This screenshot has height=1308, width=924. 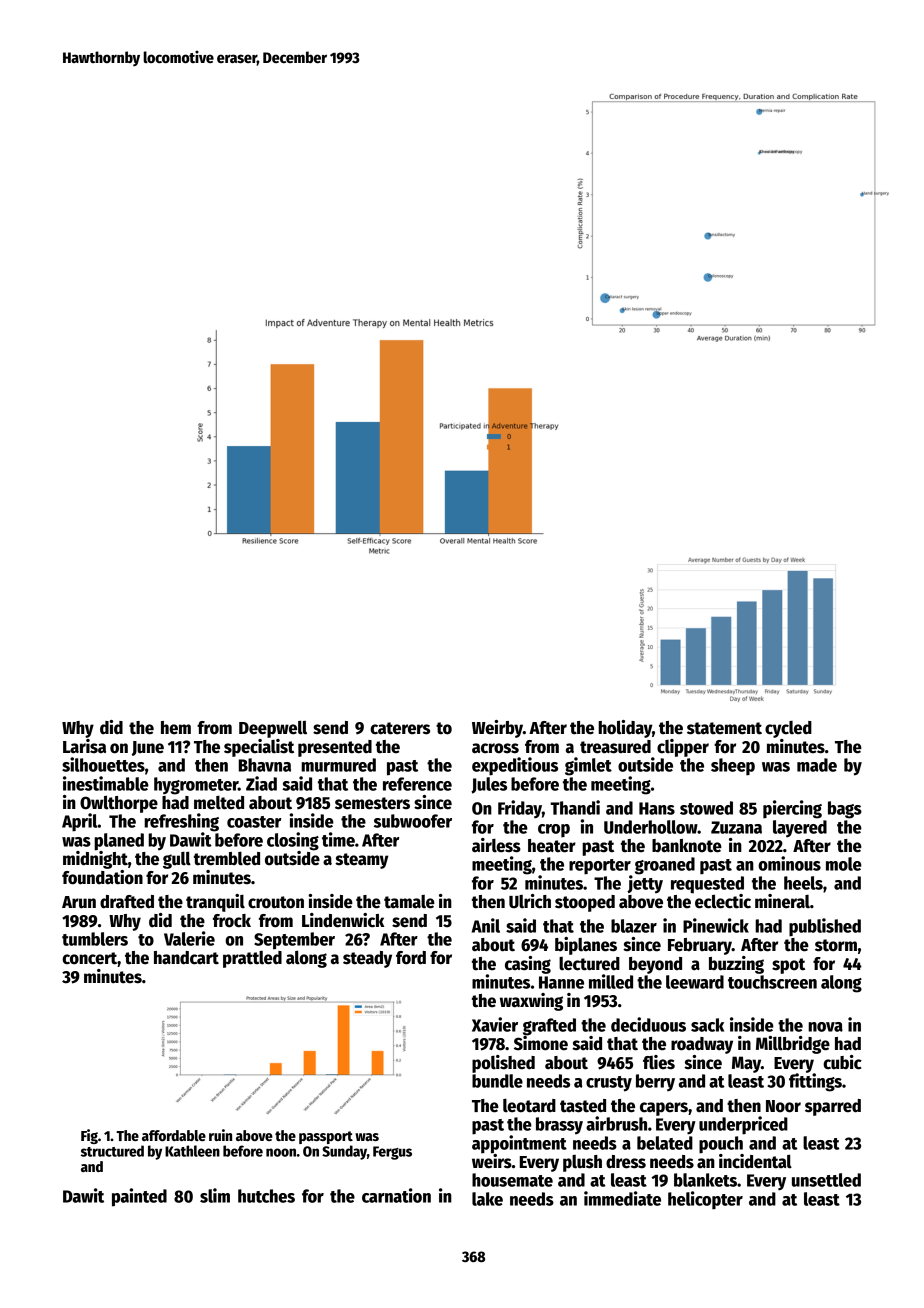 I want to click on painted, so click(x=139, y=1197).
